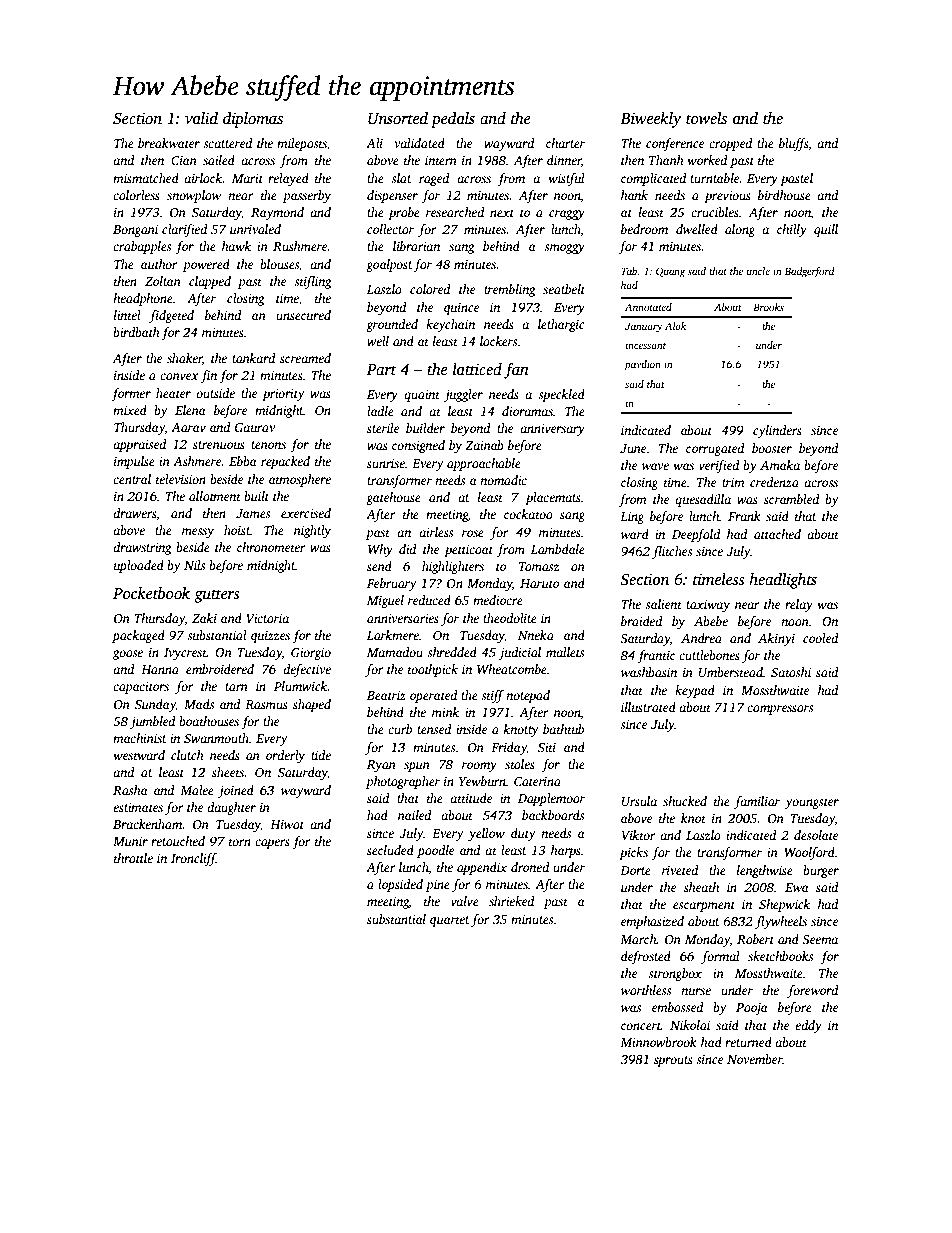  I want to click on harps, so click(566, 851).
